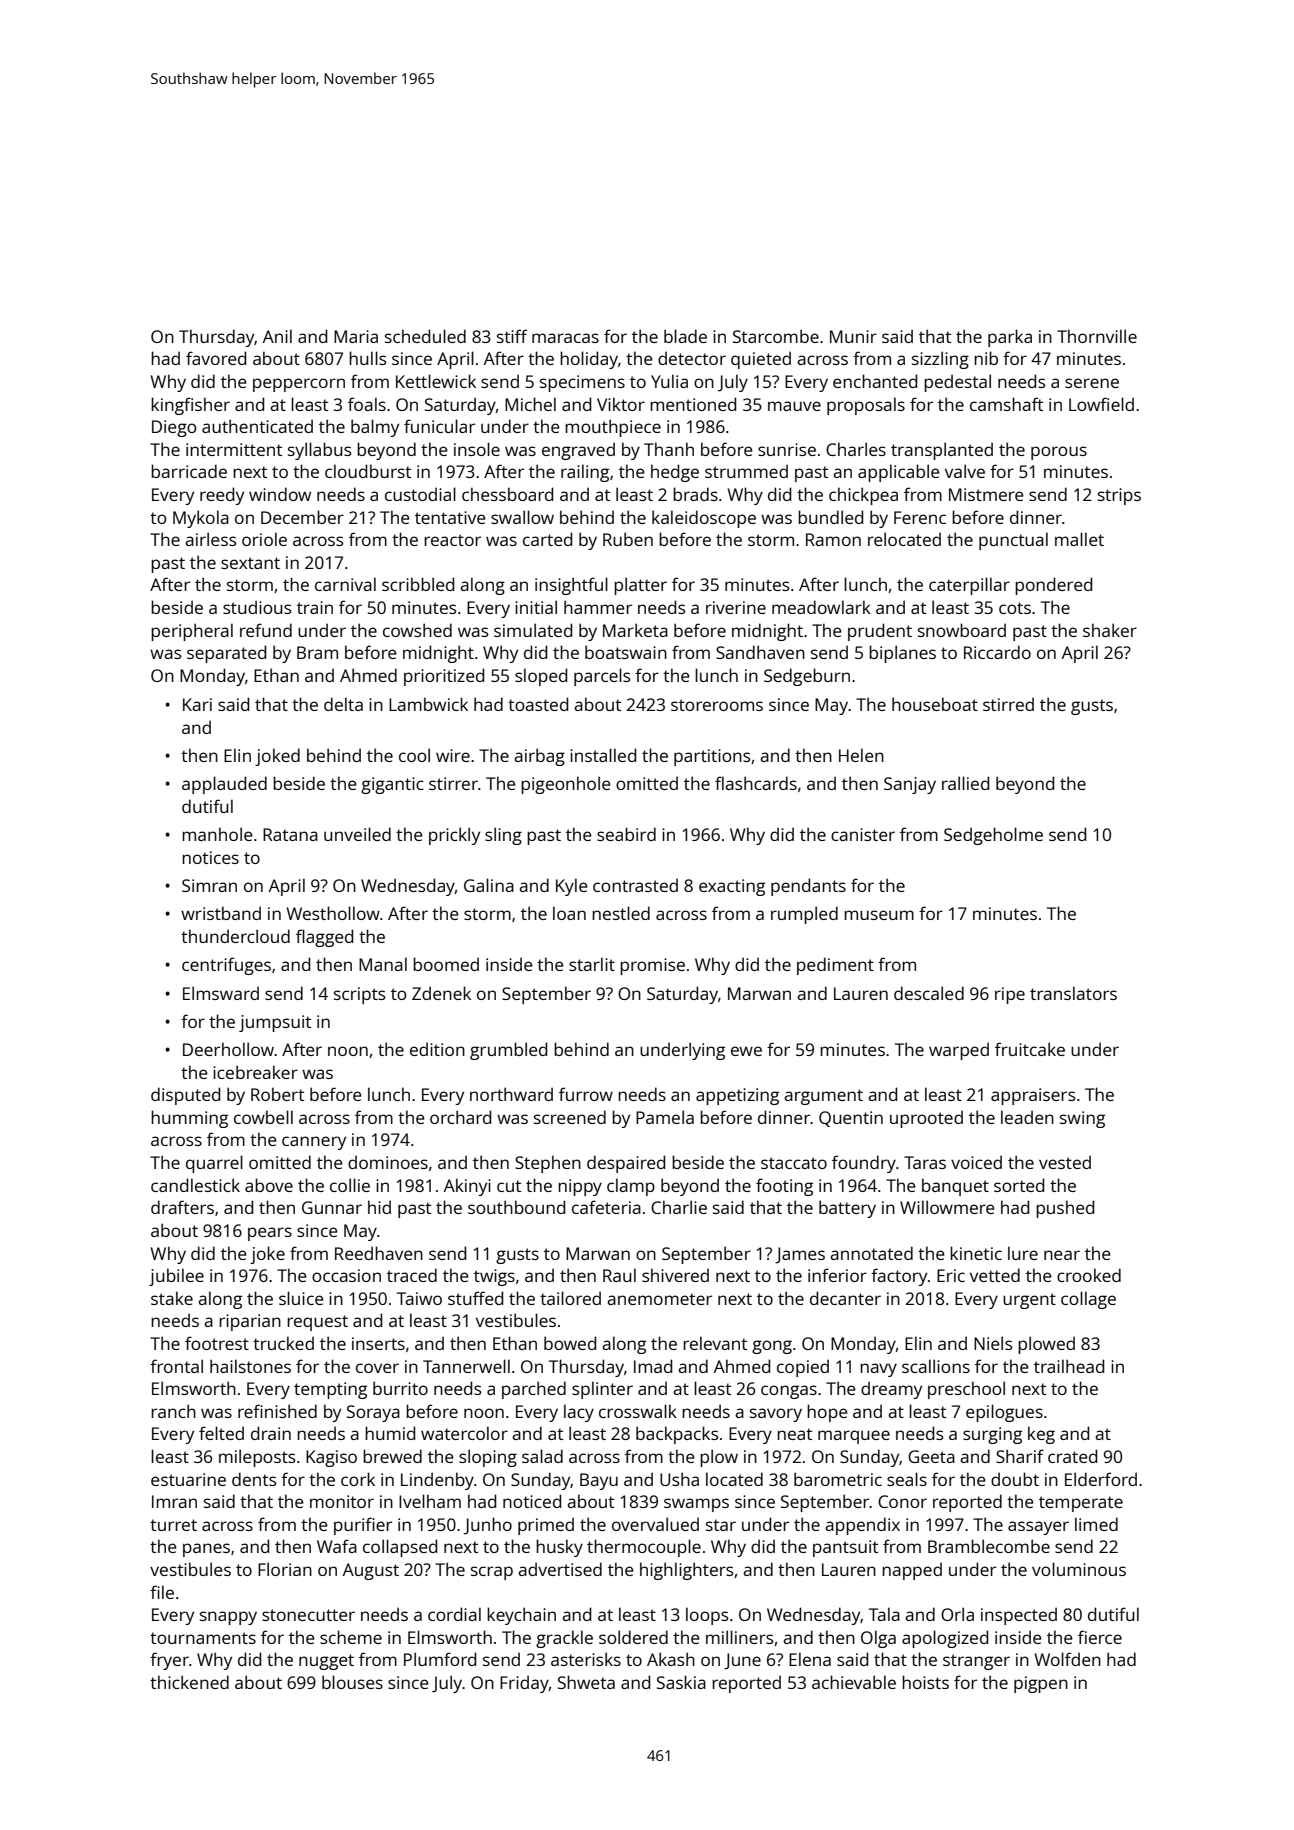 The width and height of the screenshot is (1294, 1830). What do you see at coordinates (1101, 404) in the screenshot?
I see `Lowfield` at bounding box center [1101, 404].
